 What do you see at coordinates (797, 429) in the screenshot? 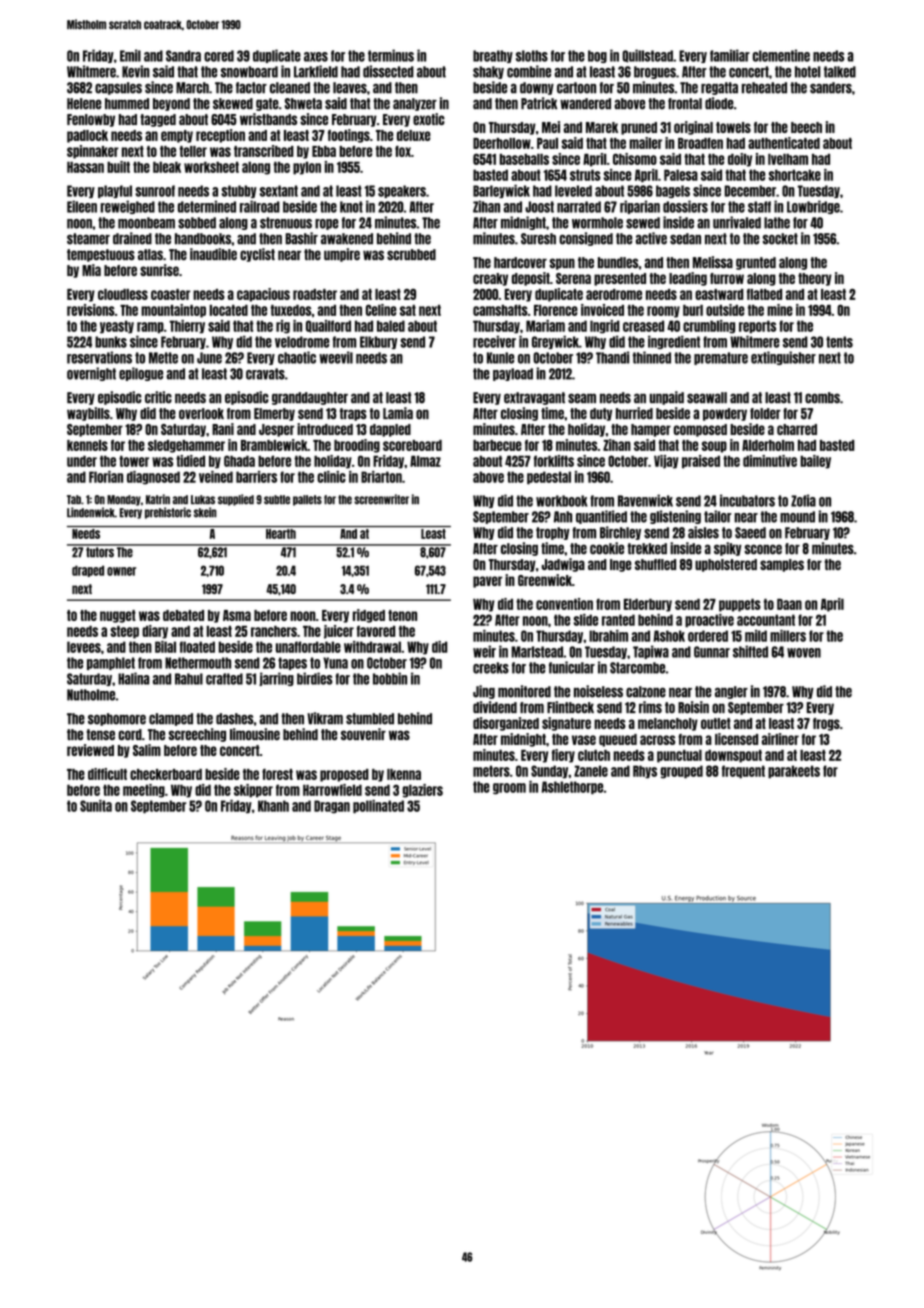
I see `charred` at bounding box center [797, 429].
